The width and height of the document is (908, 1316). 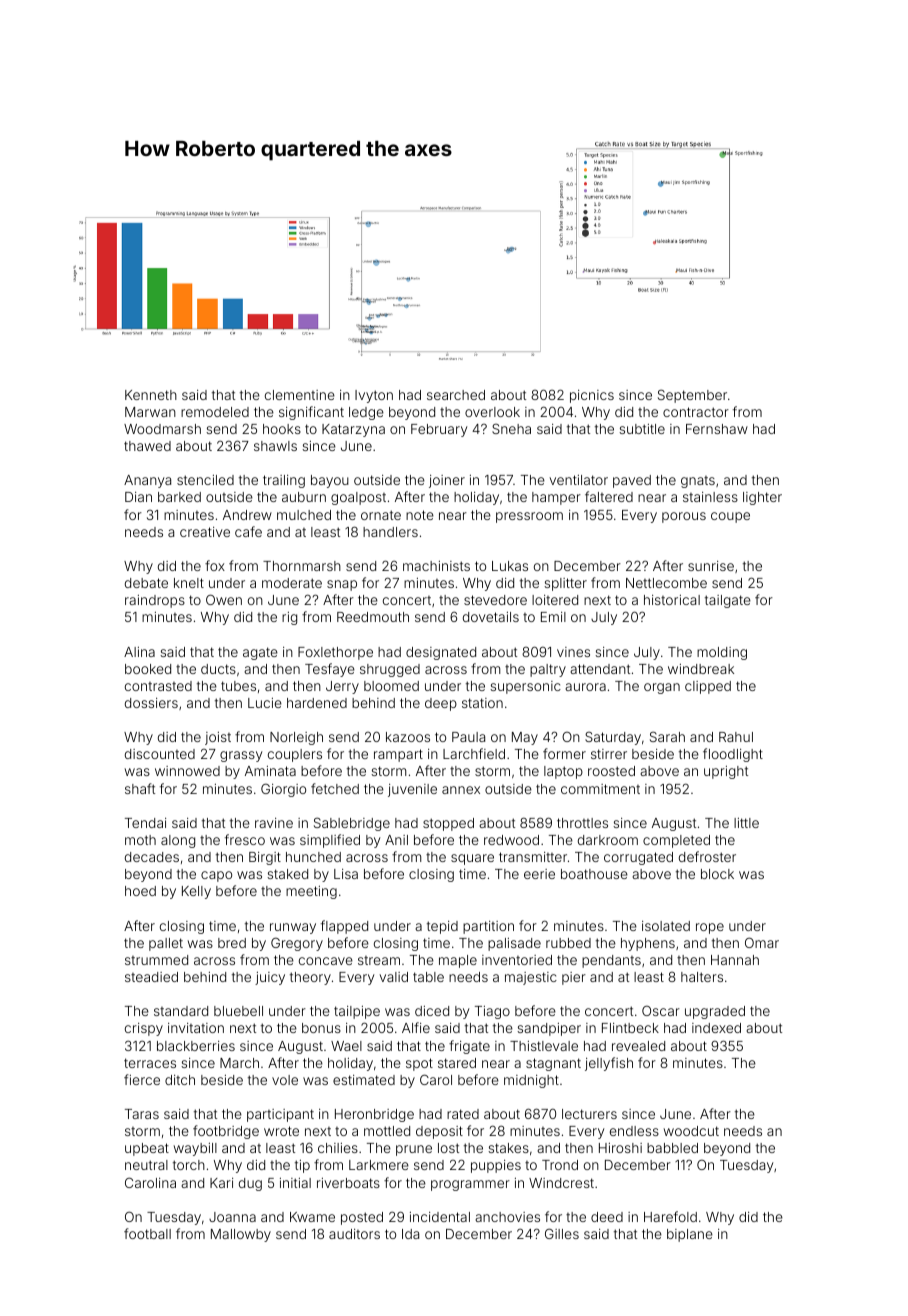 What do you see at coordinates (147, 1149) in the document?
I see `upbeat` at bounding box center [147, 1149].
